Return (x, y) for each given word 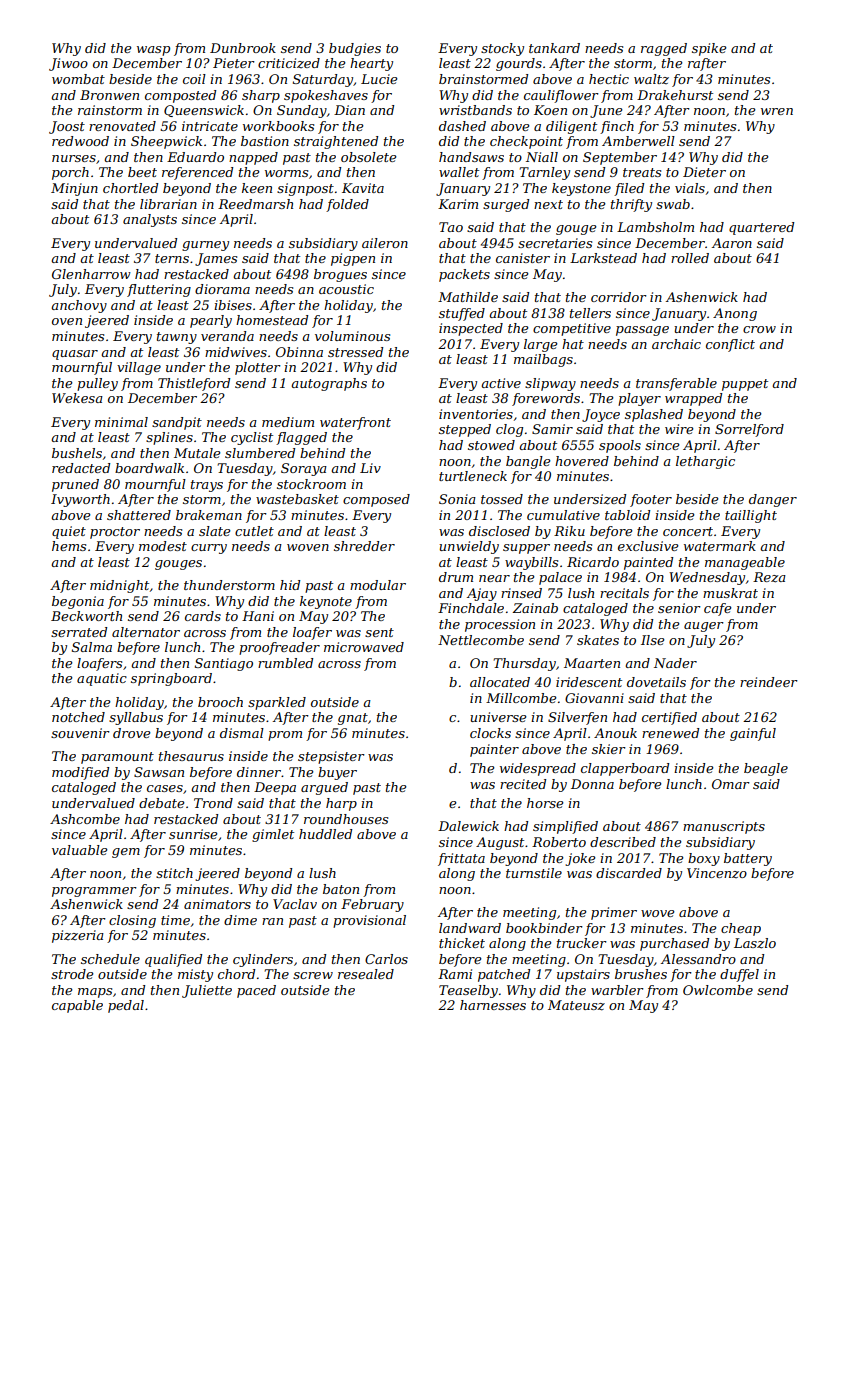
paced (256, 991)
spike (709, 49)
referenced (197, 173)
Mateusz (576, 1005)
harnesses (493, 1005)
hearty (371, 64)
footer (651, 500)
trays (207, 486)
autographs (329, 384)
